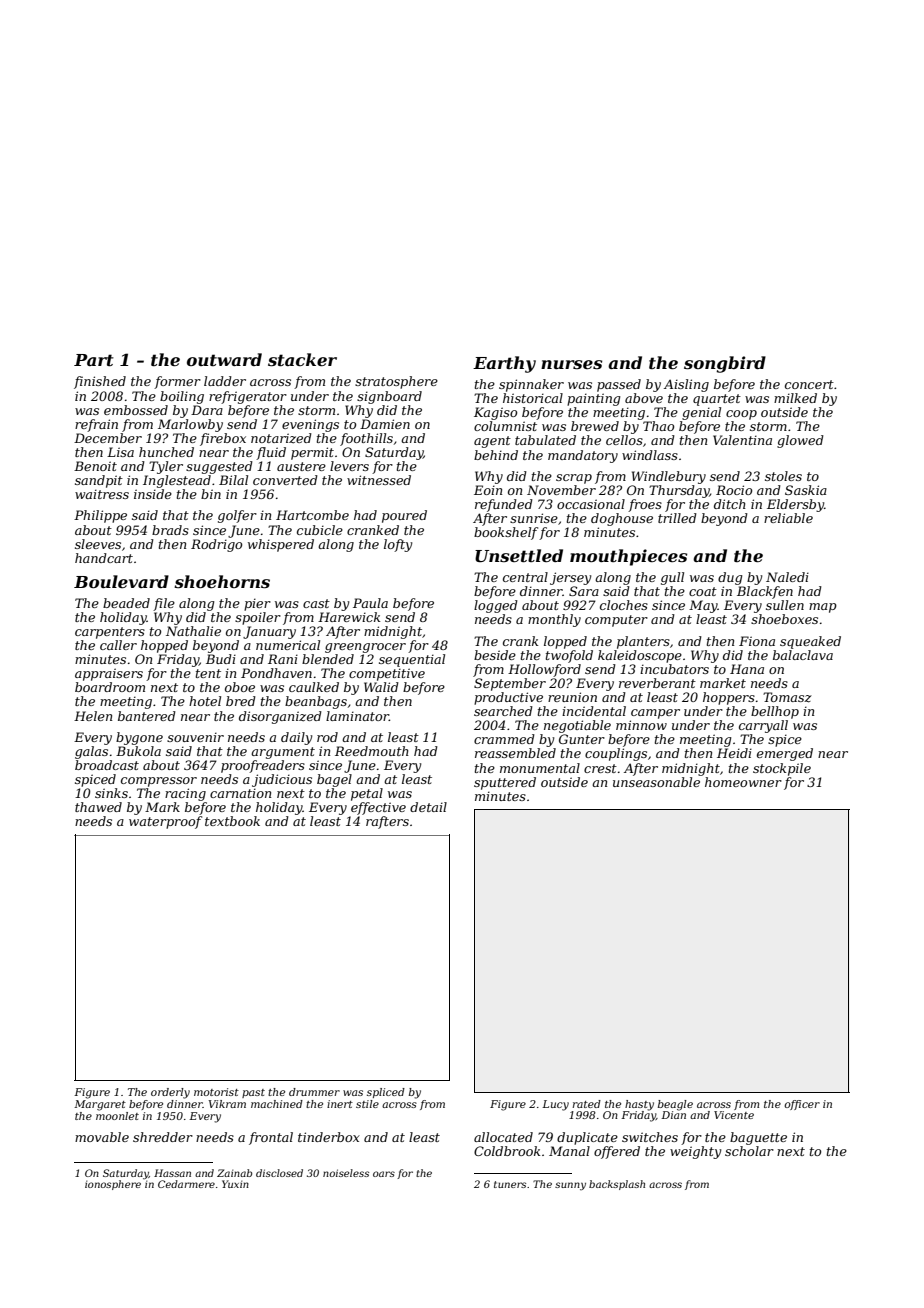 Image resolution: width=924 pixels, height=1308 pixels. Describe the element at coordinates (428, 807) in the document. I see `detail` at that location.
